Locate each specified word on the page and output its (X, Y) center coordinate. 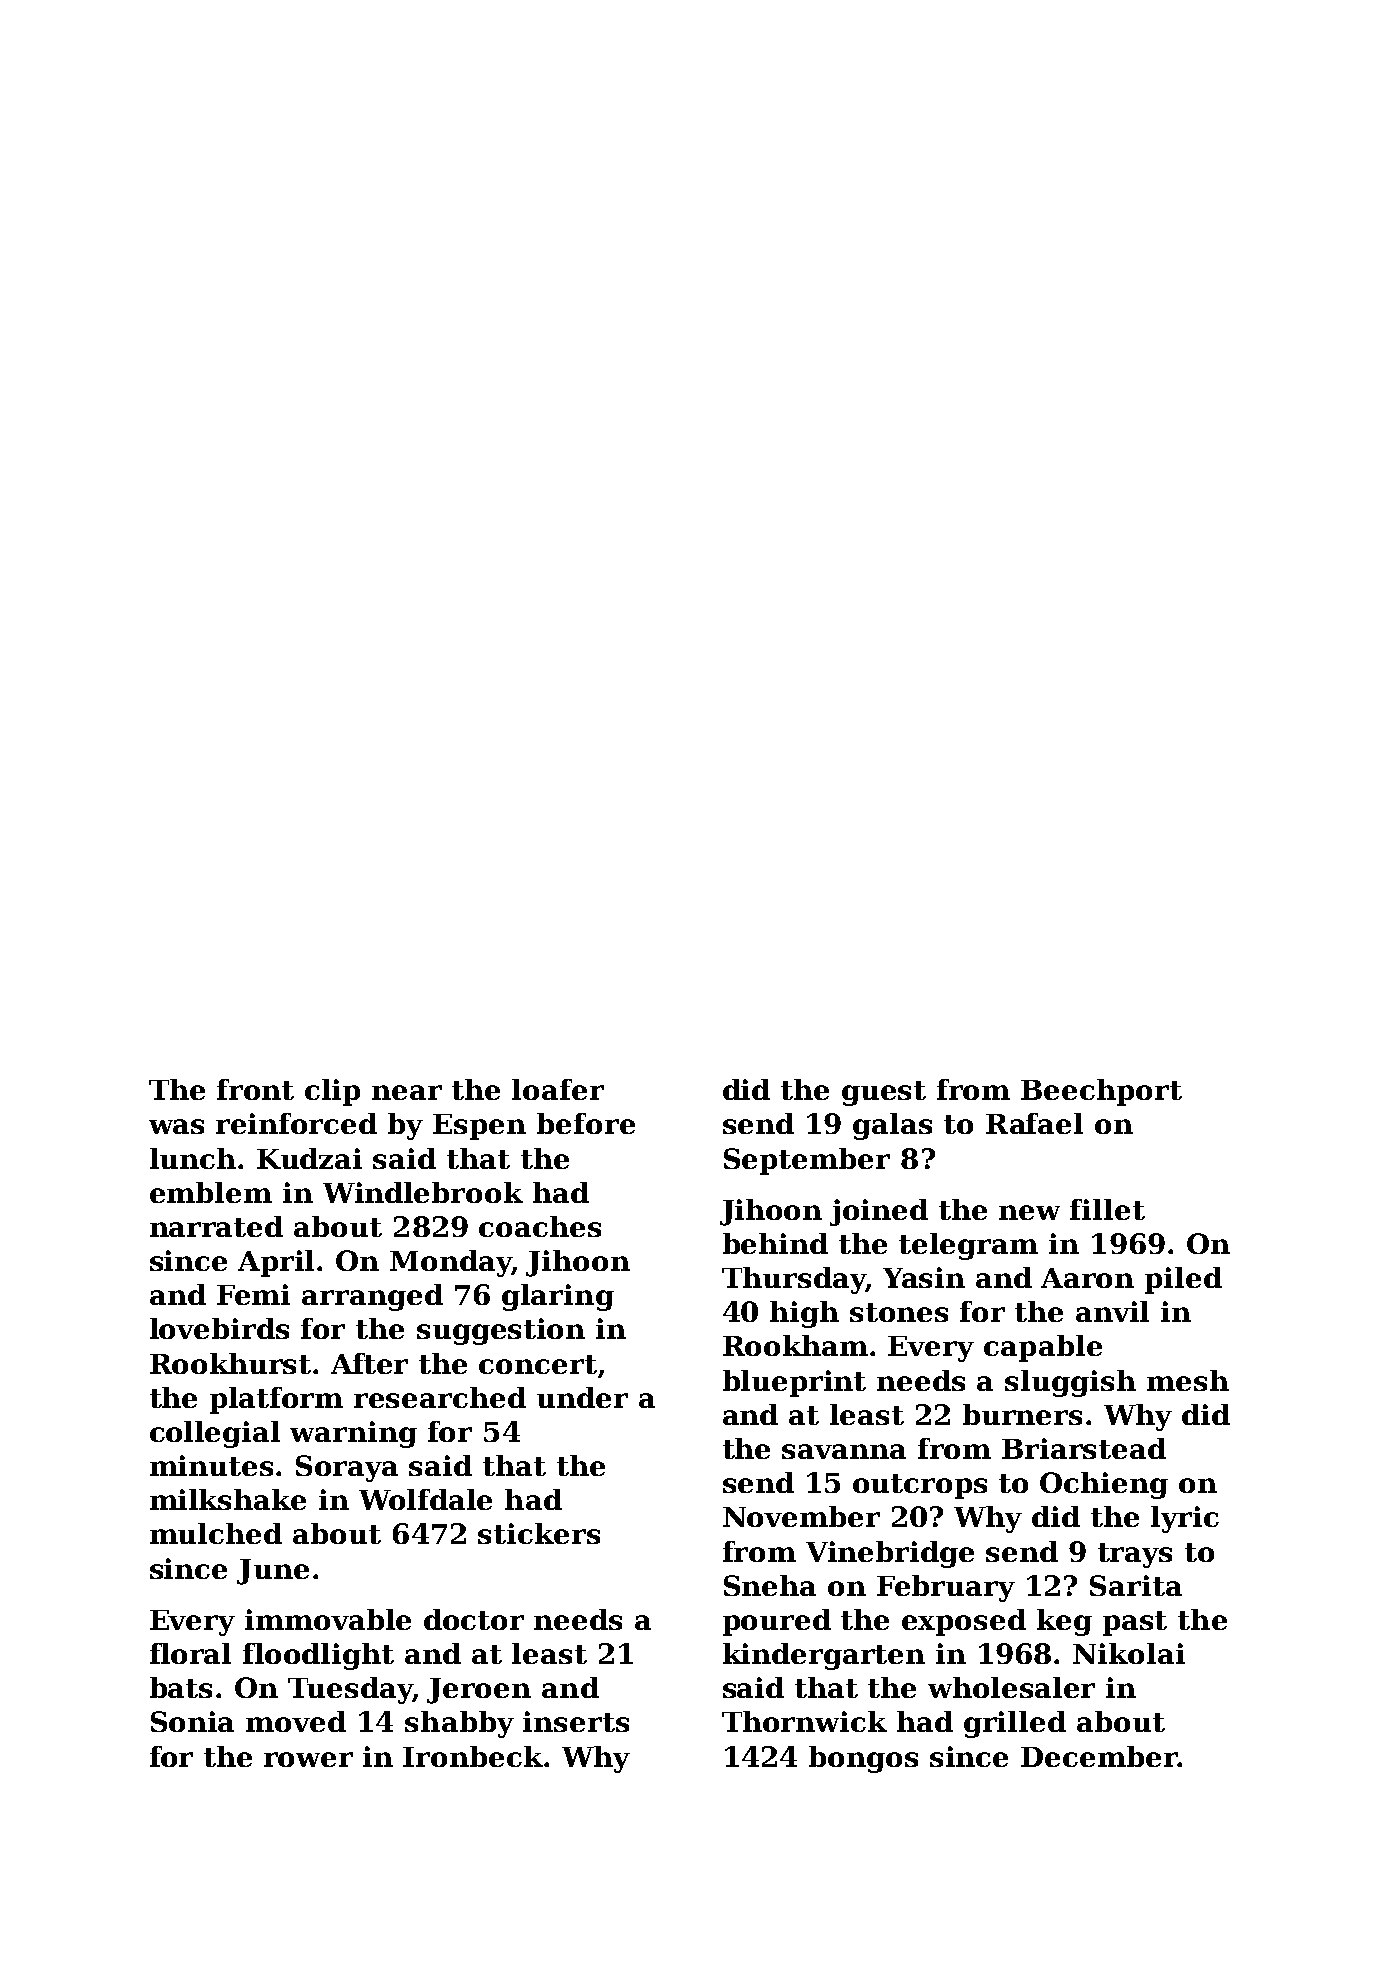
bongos (863, 1759)
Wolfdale (425, 1499)
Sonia (192, 1721)
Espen (479, 1127)
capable (1043, 1348)
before (586, 1123)
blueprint (794, 1383)
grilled (1015, 1724)
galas (892, 1126)
